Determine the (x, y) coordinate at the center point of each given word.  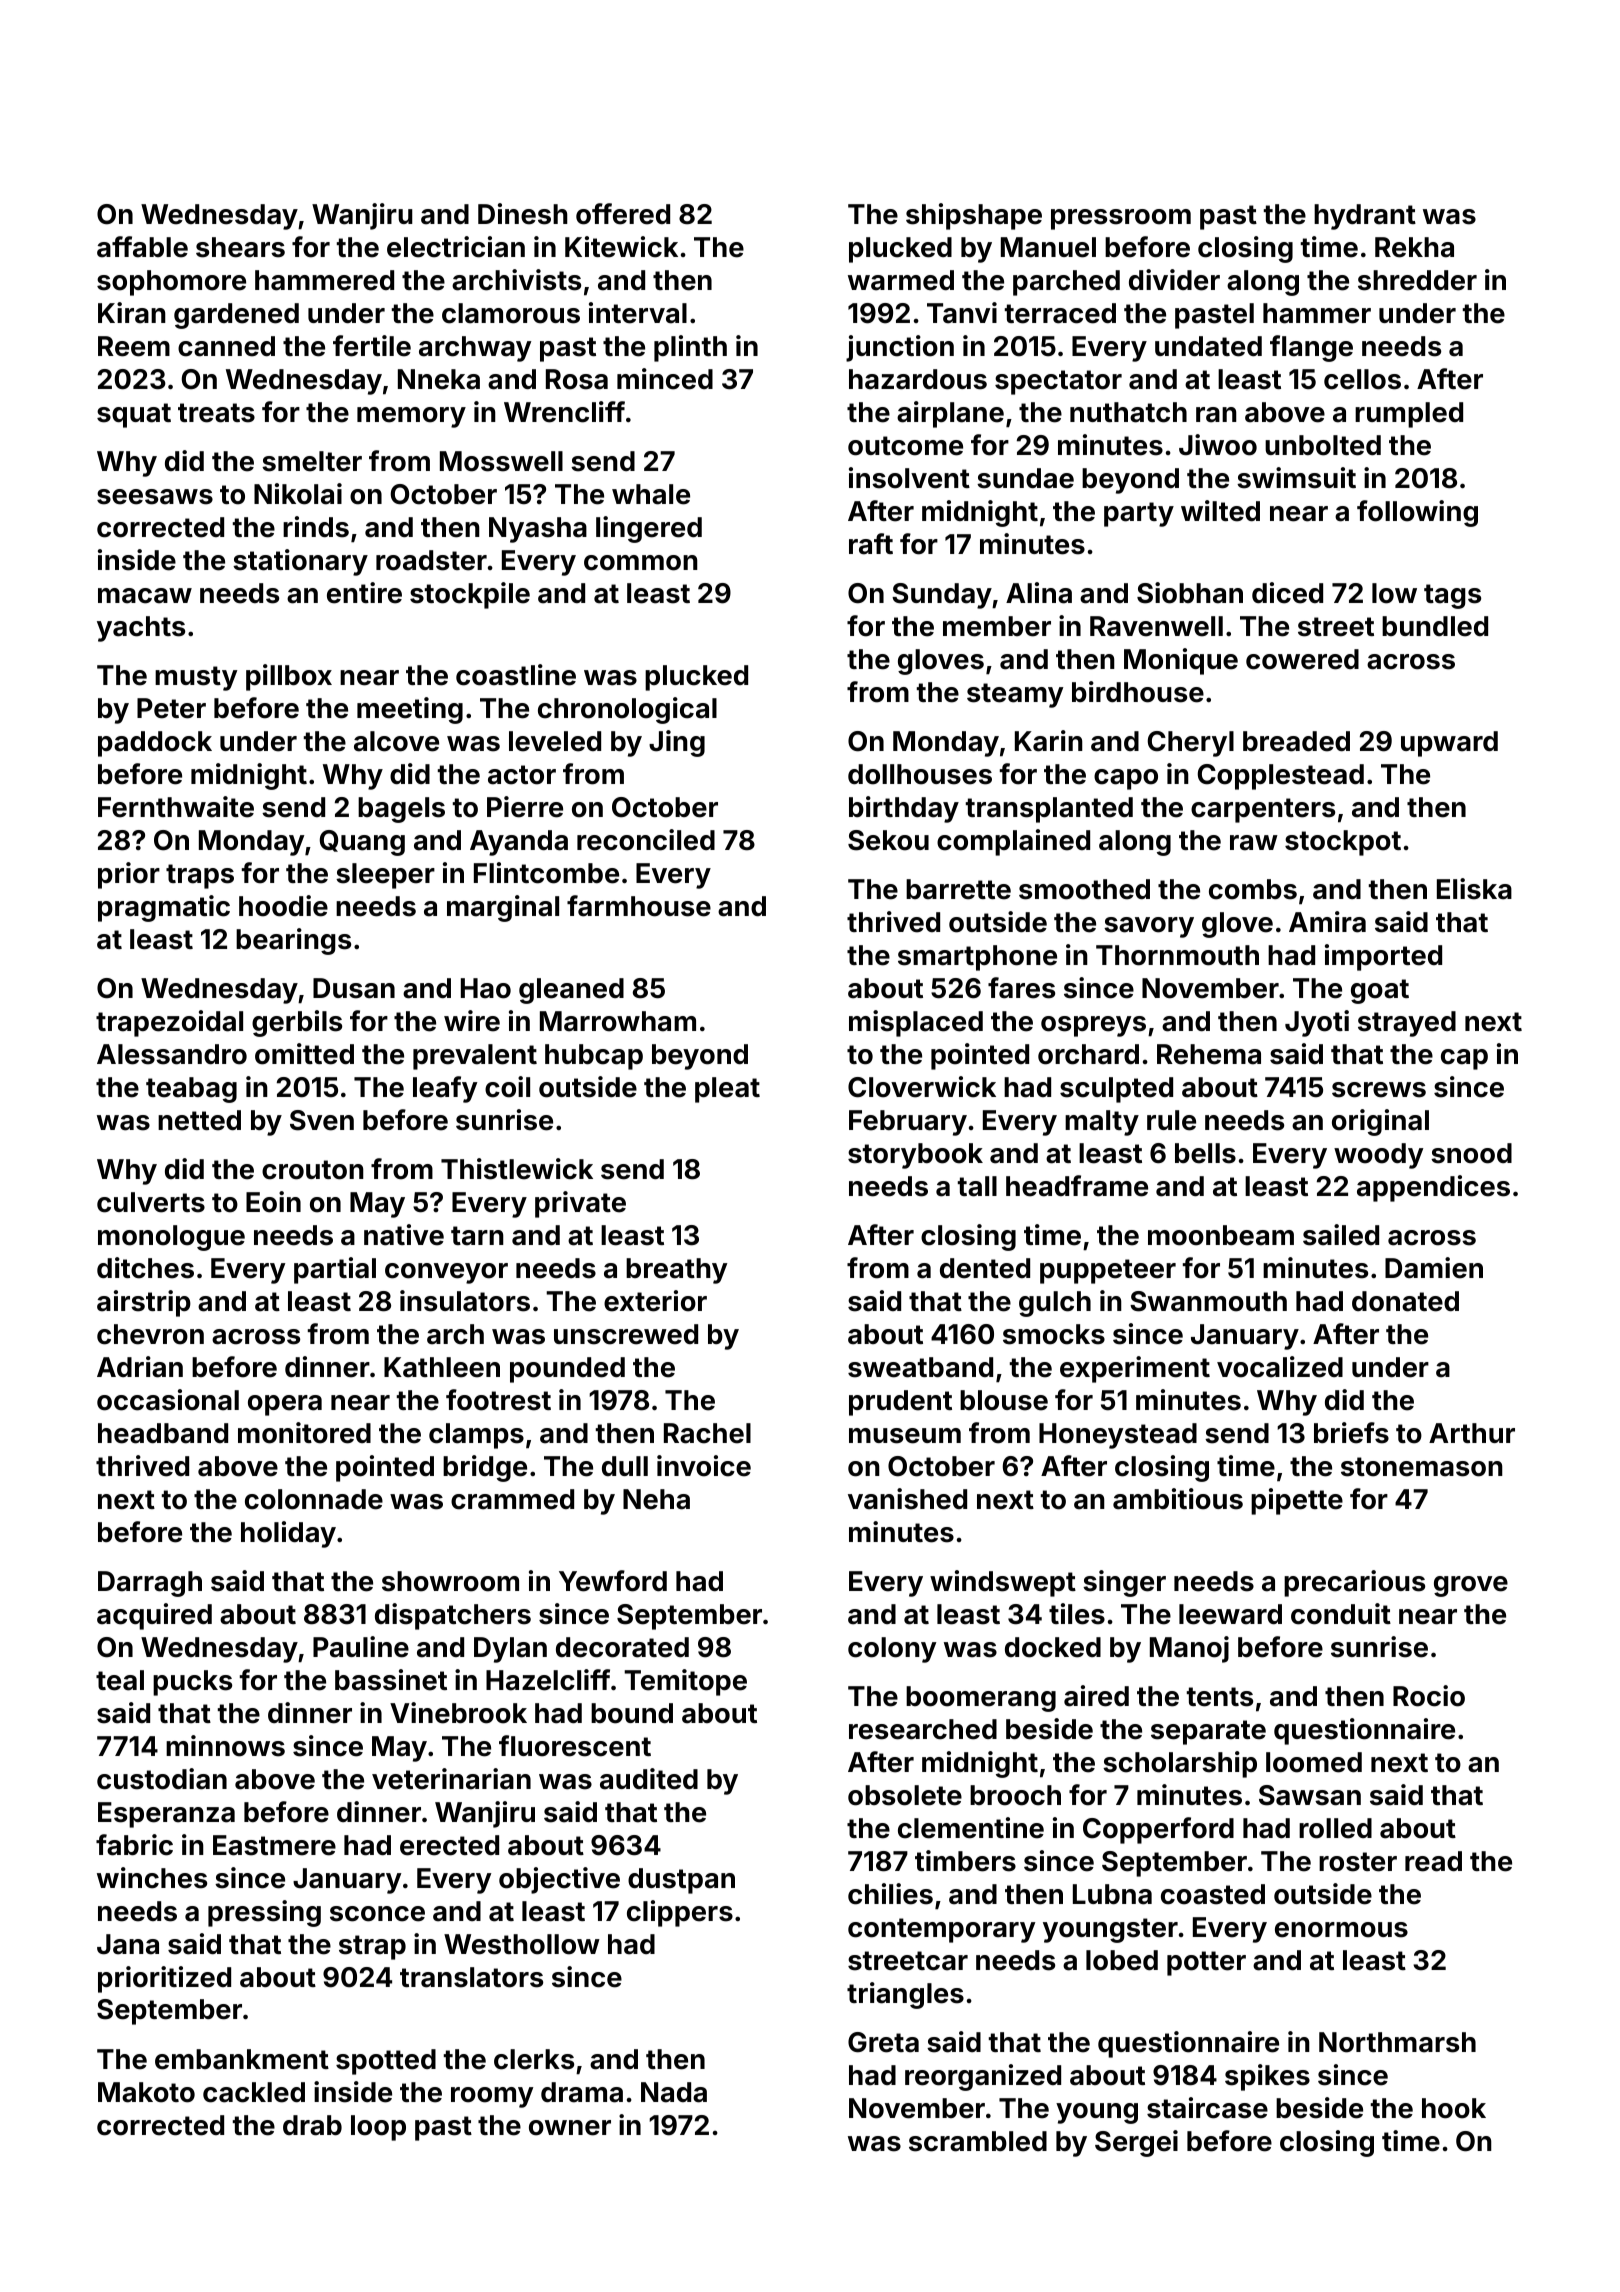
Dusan (354, 988)
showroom (450, 1581)
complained (1013, 842)
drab (312, 2125)
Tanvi (962, 313)
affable (142, 247)
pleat (727, 1090)
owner (570, 2128)
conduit (1341, 1614)
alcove (396, 741)
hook (1454, 2108)
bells (1205, 1153)
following (1417, 513)
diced (1287, 593)
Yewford (613, 1581)
